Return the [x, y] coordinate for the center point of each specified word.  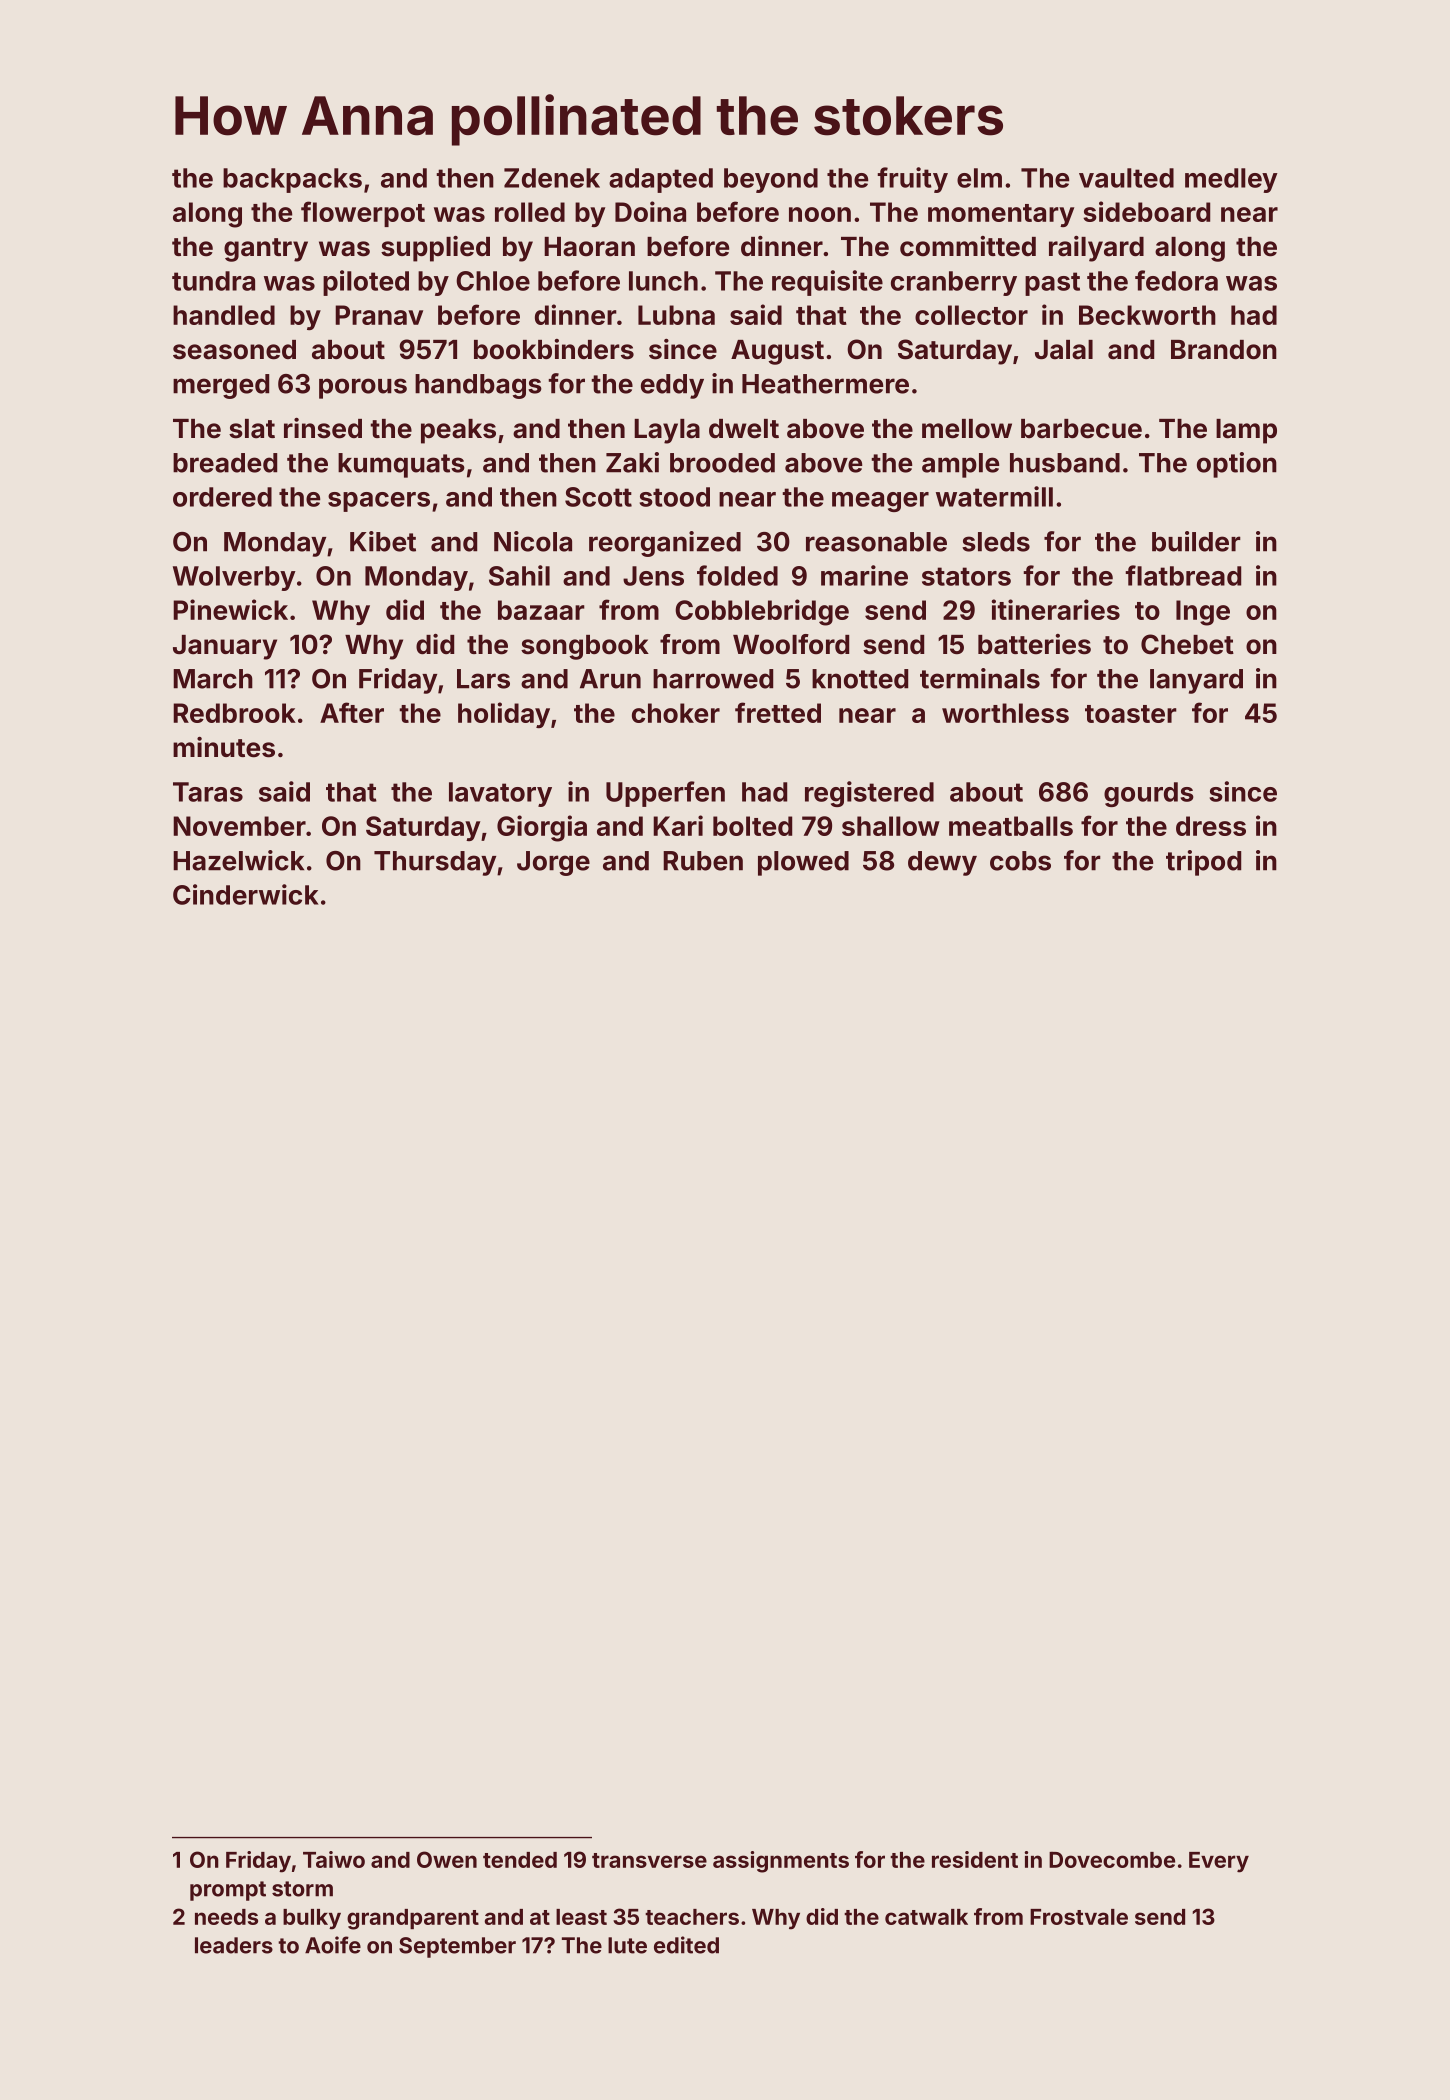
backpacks [292, 180]
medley [1231, 180]
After [352, 712]
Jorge [553, 863]
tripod [1203, 863]
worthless [1005, 713]
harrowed [713, 679]
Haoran [589, 247]
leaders [234, 1945]
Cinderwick [246, 894]
